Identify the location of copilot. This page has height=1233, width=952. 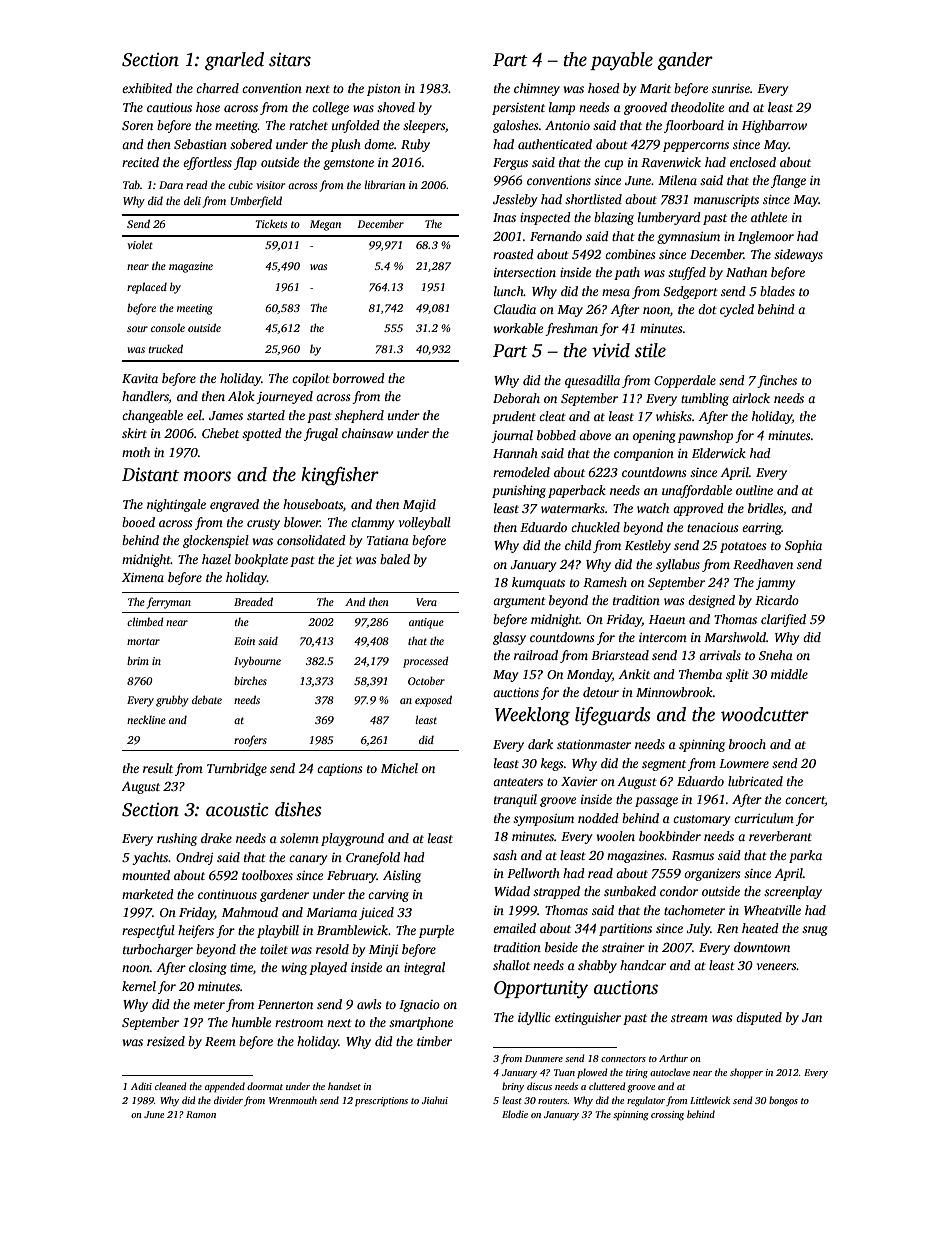
(311, 379).
